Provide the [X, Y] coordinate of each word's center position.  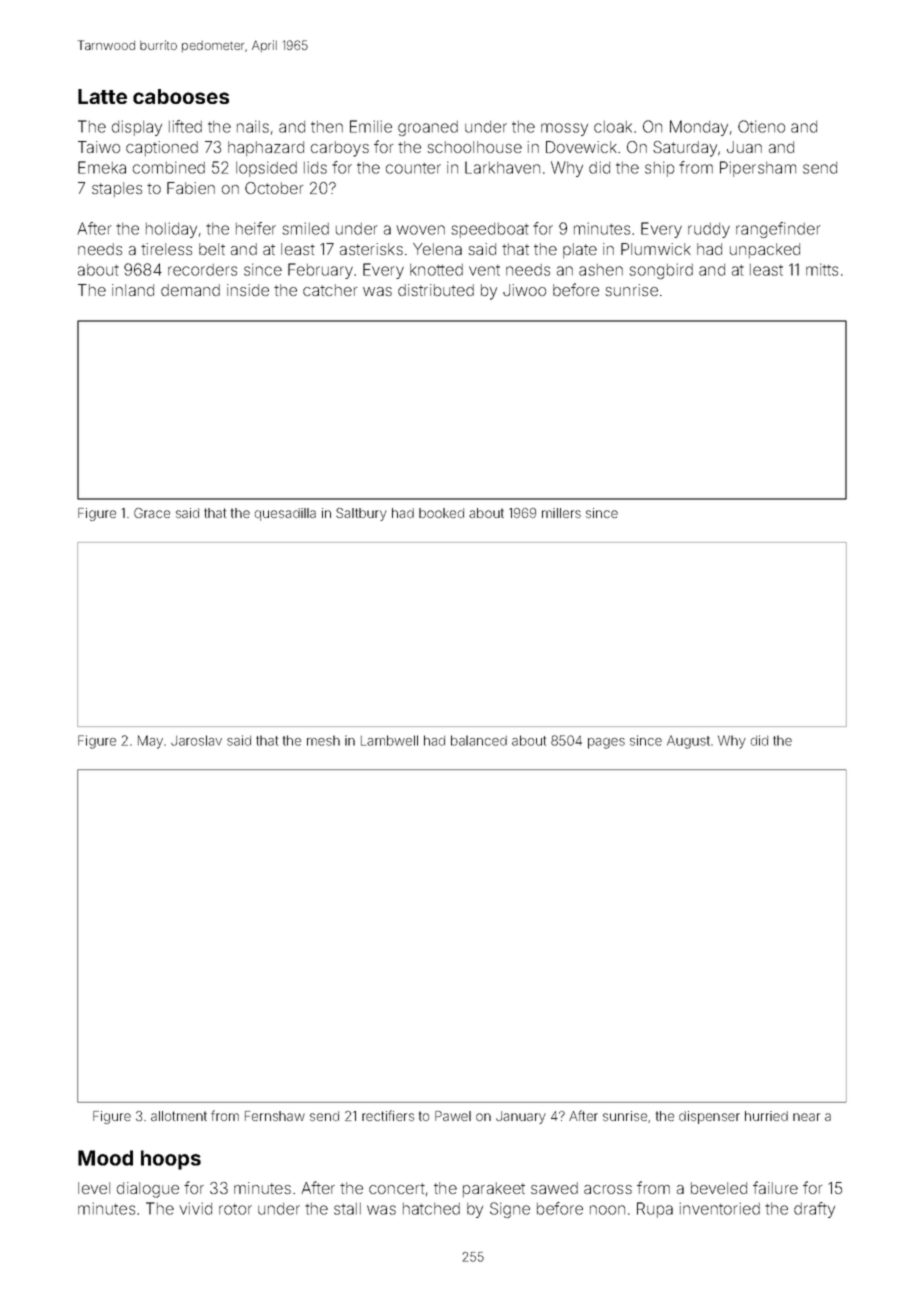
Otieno [761, 126]
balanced [479, 740]
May [150, 742]
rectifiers [388, 1115]
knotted [436, 270]
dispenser [709, 1117]
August [688, 742]
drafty [814, 1210]
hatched [431, 1209]
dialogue [148, 1190]
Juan [744, 147]
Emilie [371, 126]
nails [253, 126]
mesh [323, 740]
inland [133, 290]
